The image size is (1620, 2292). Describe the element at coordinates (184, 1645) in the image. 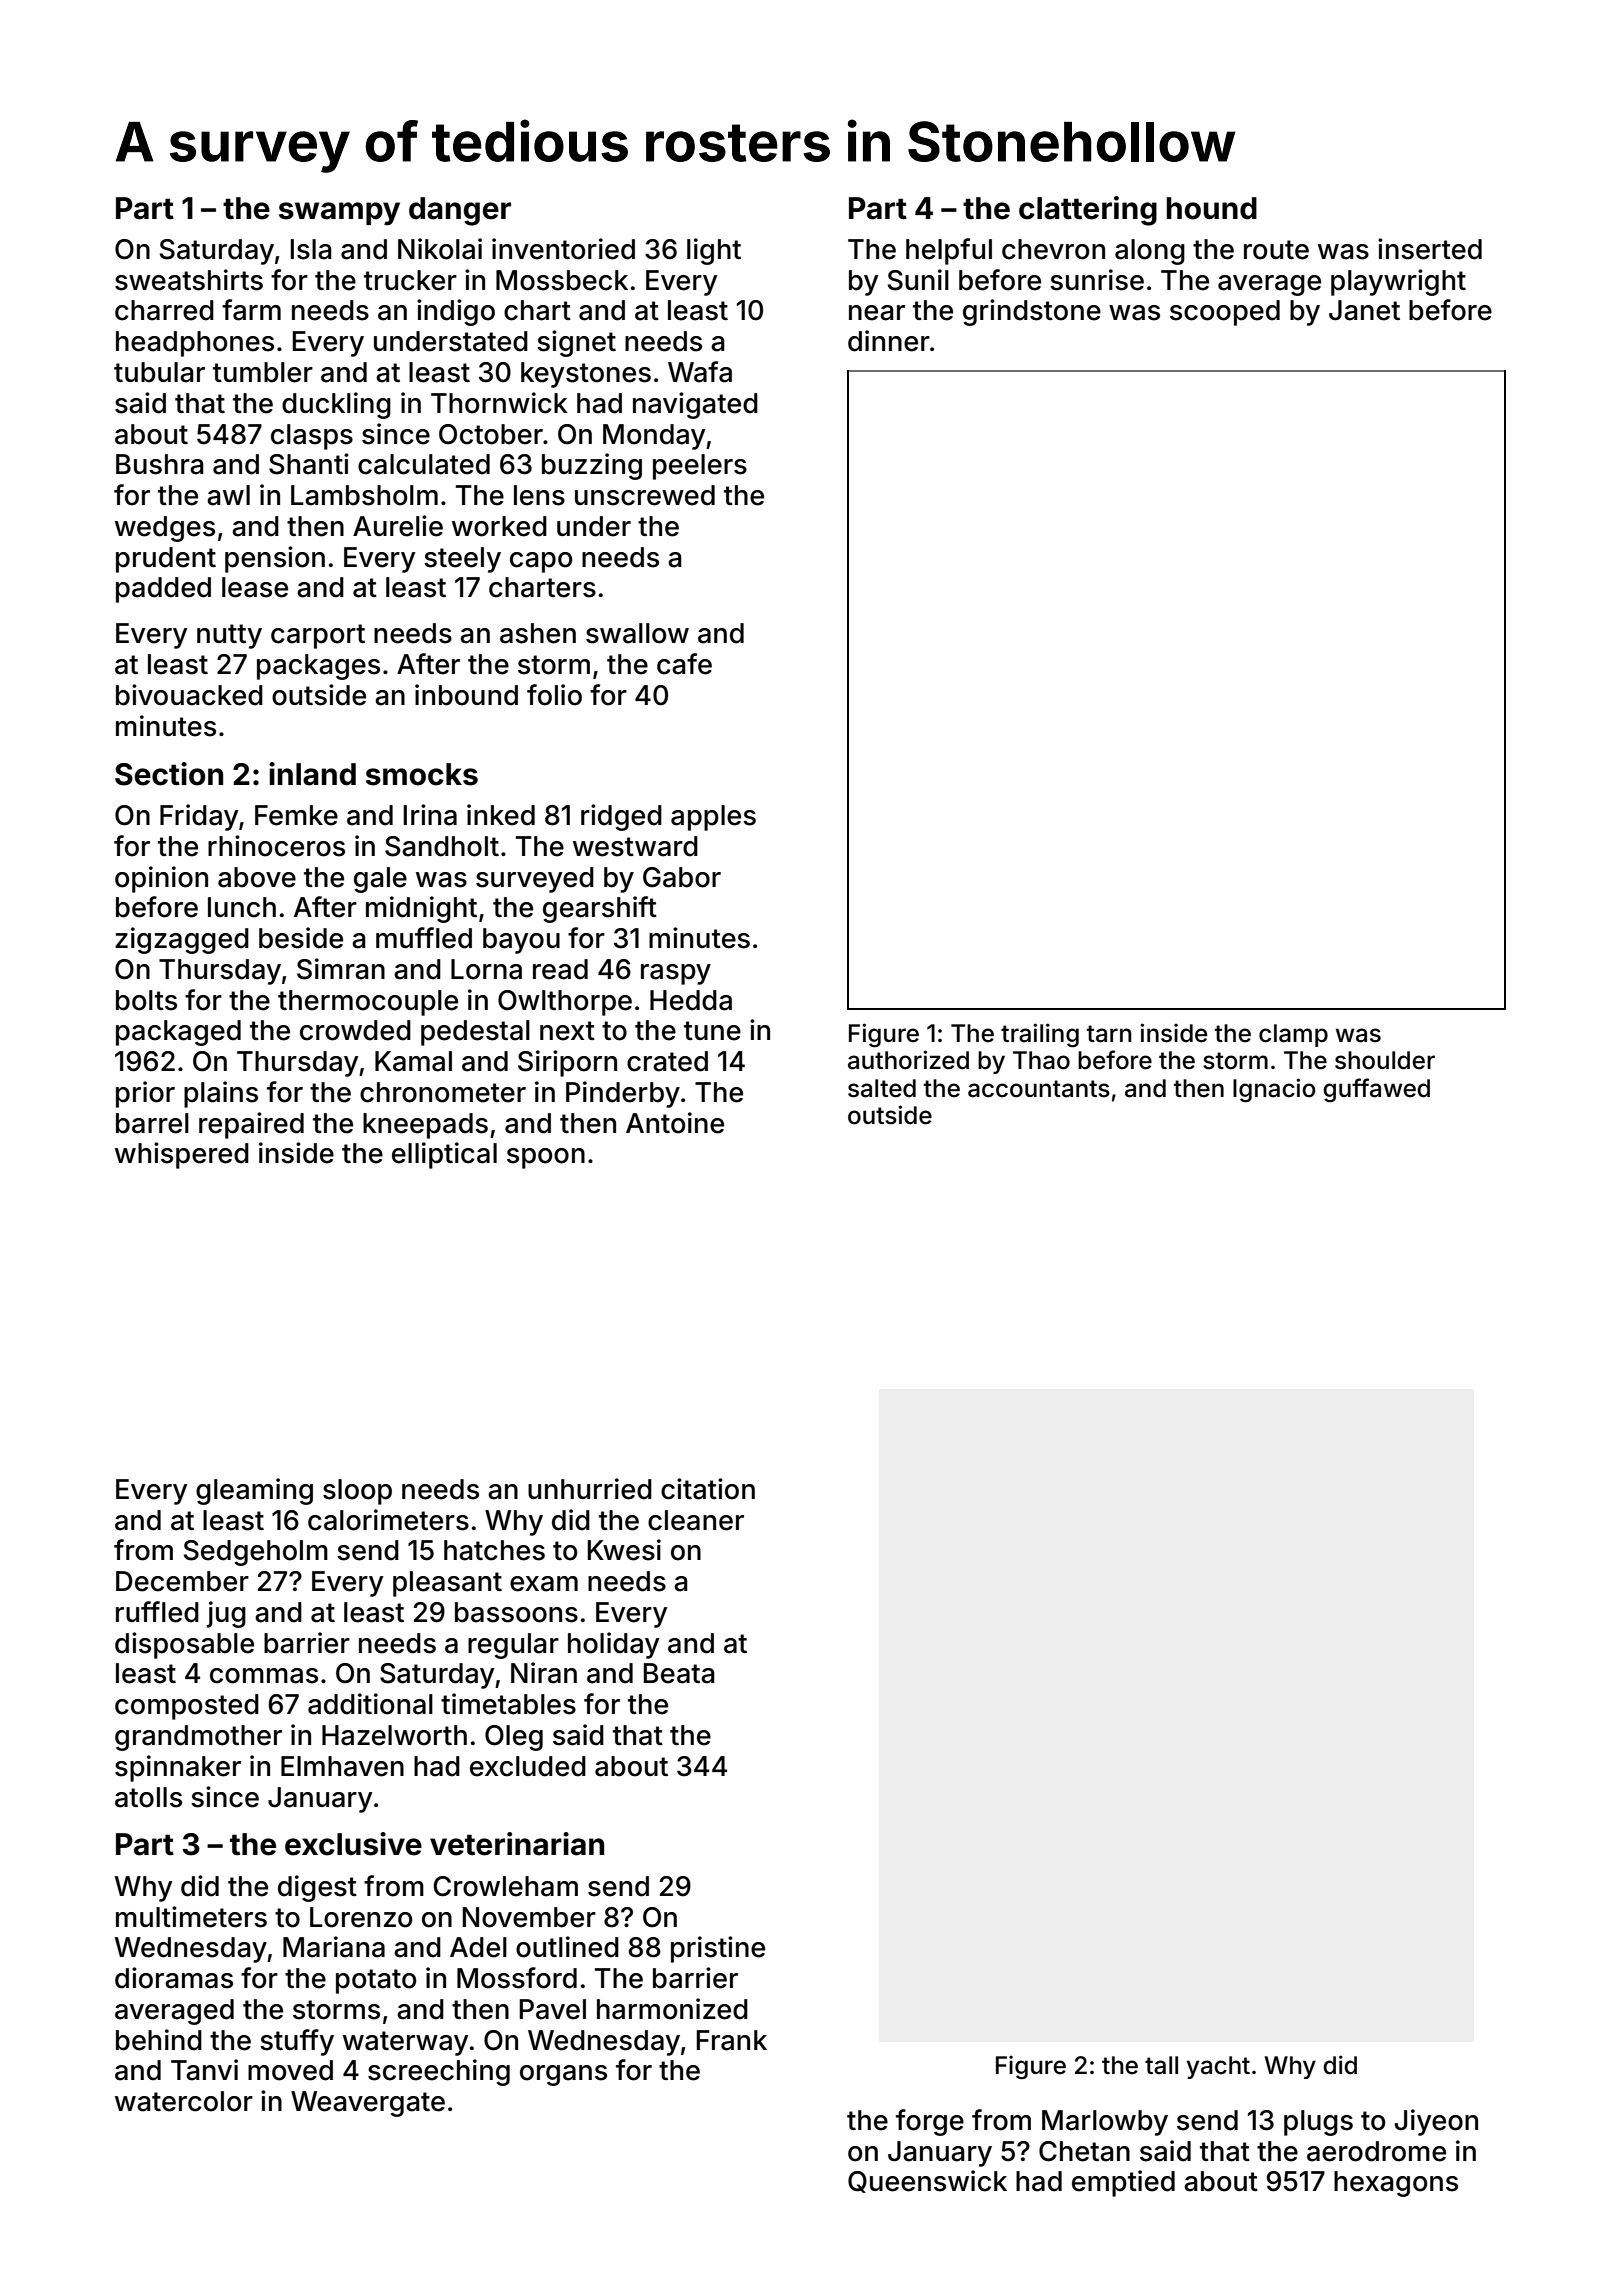

I see `disposable` at that location.
